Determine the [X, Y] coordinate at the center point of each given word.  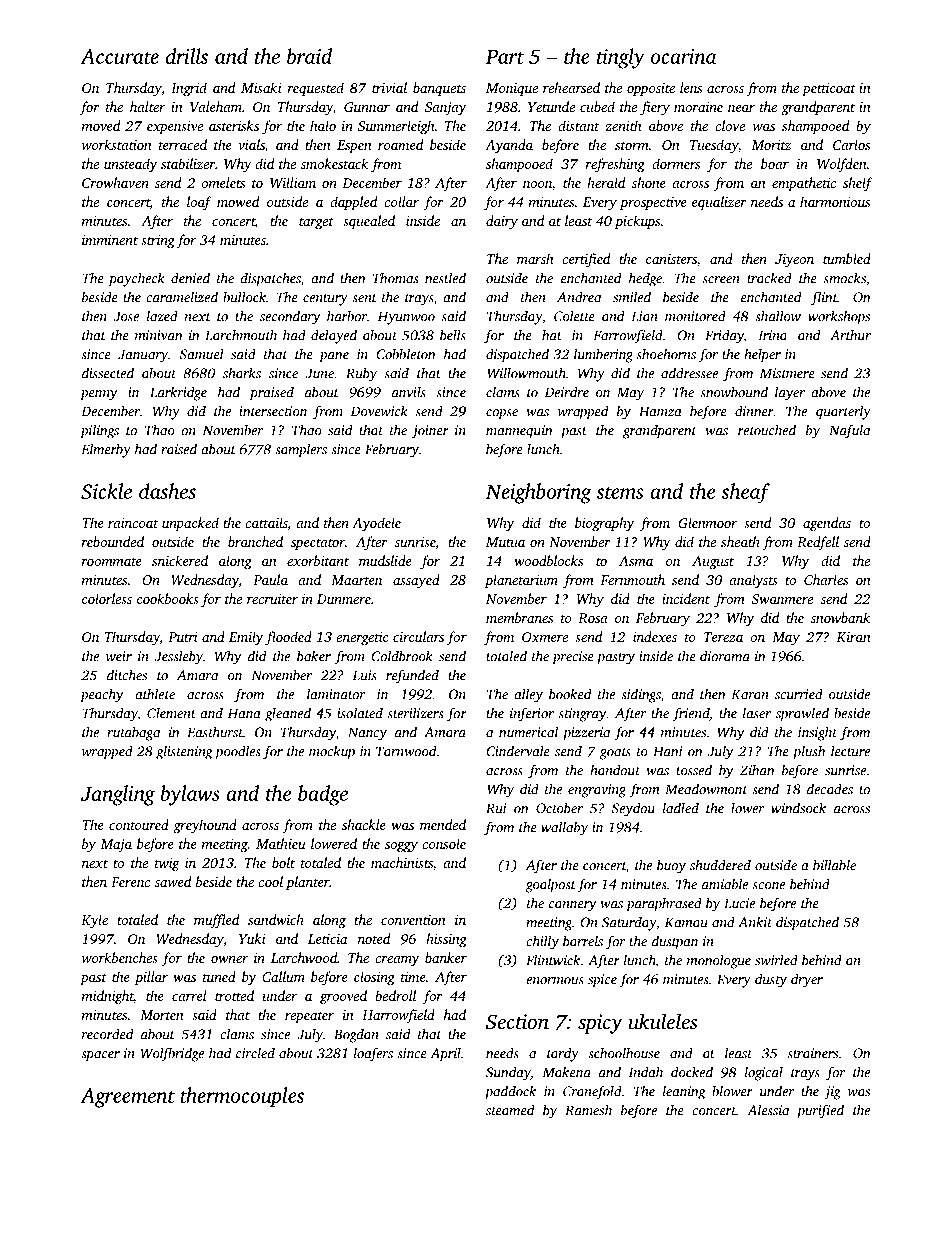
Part [504, 56]
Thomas [396, 278]
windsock [798, 808]
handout [615, 770]
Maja [116, 845]
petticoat [829, 89]
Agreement [127, 1098]
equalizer [719, 203]
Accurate [119, 56]
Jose [126, 316]
